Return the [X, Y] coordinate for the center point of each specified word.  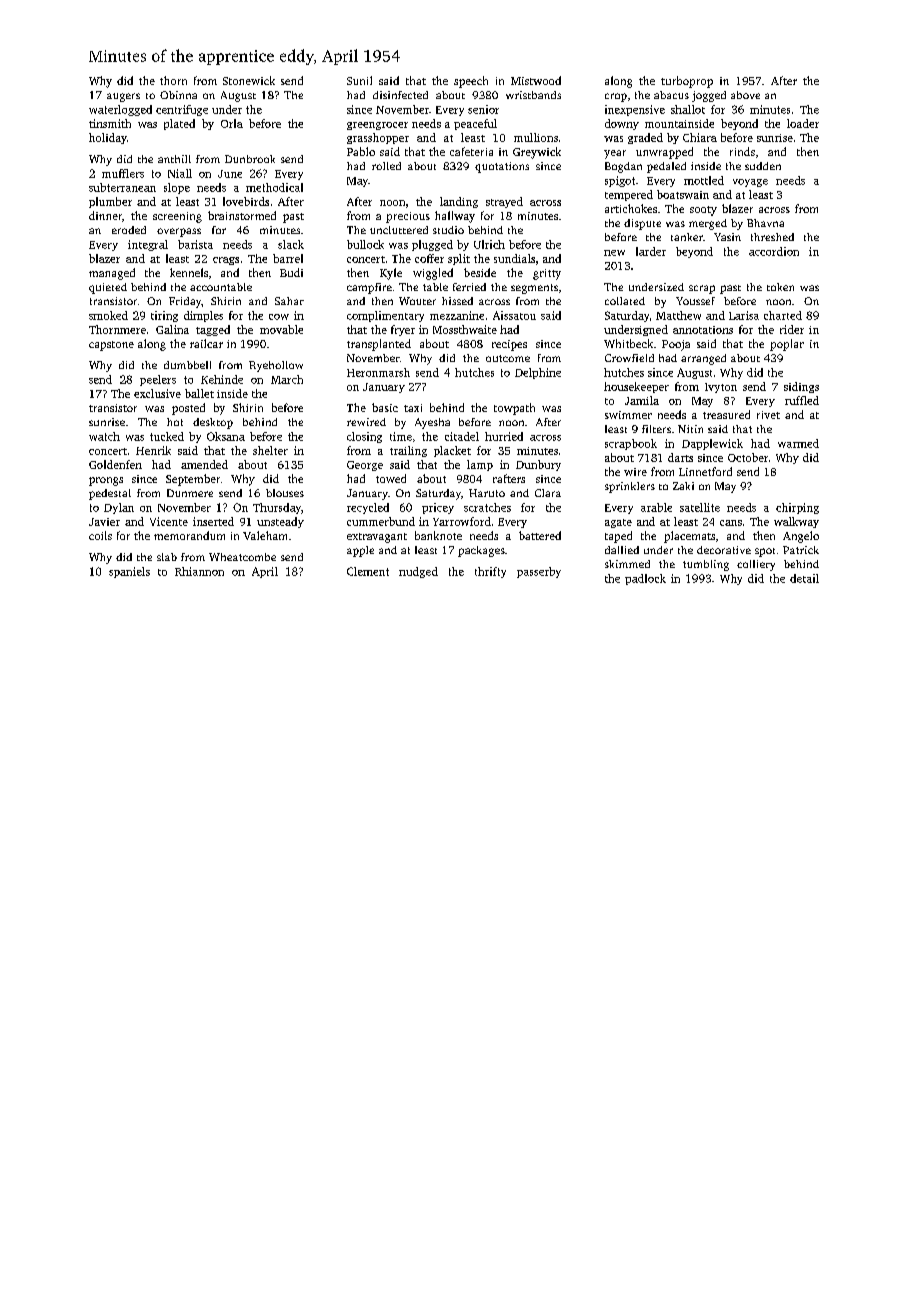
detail [804, 578]
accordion [774, 251]
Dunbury [538, 465]
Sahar [289, 301]
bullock [365, 244]
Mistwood [536, 80]
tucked [167, 436]
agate [618, 523]
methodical [274, 187]
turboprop [687, 82]
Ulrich [489, 244]
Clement [368, 571]
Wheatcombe [242, 557]
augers [123, 97]
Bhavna [765, 223]
